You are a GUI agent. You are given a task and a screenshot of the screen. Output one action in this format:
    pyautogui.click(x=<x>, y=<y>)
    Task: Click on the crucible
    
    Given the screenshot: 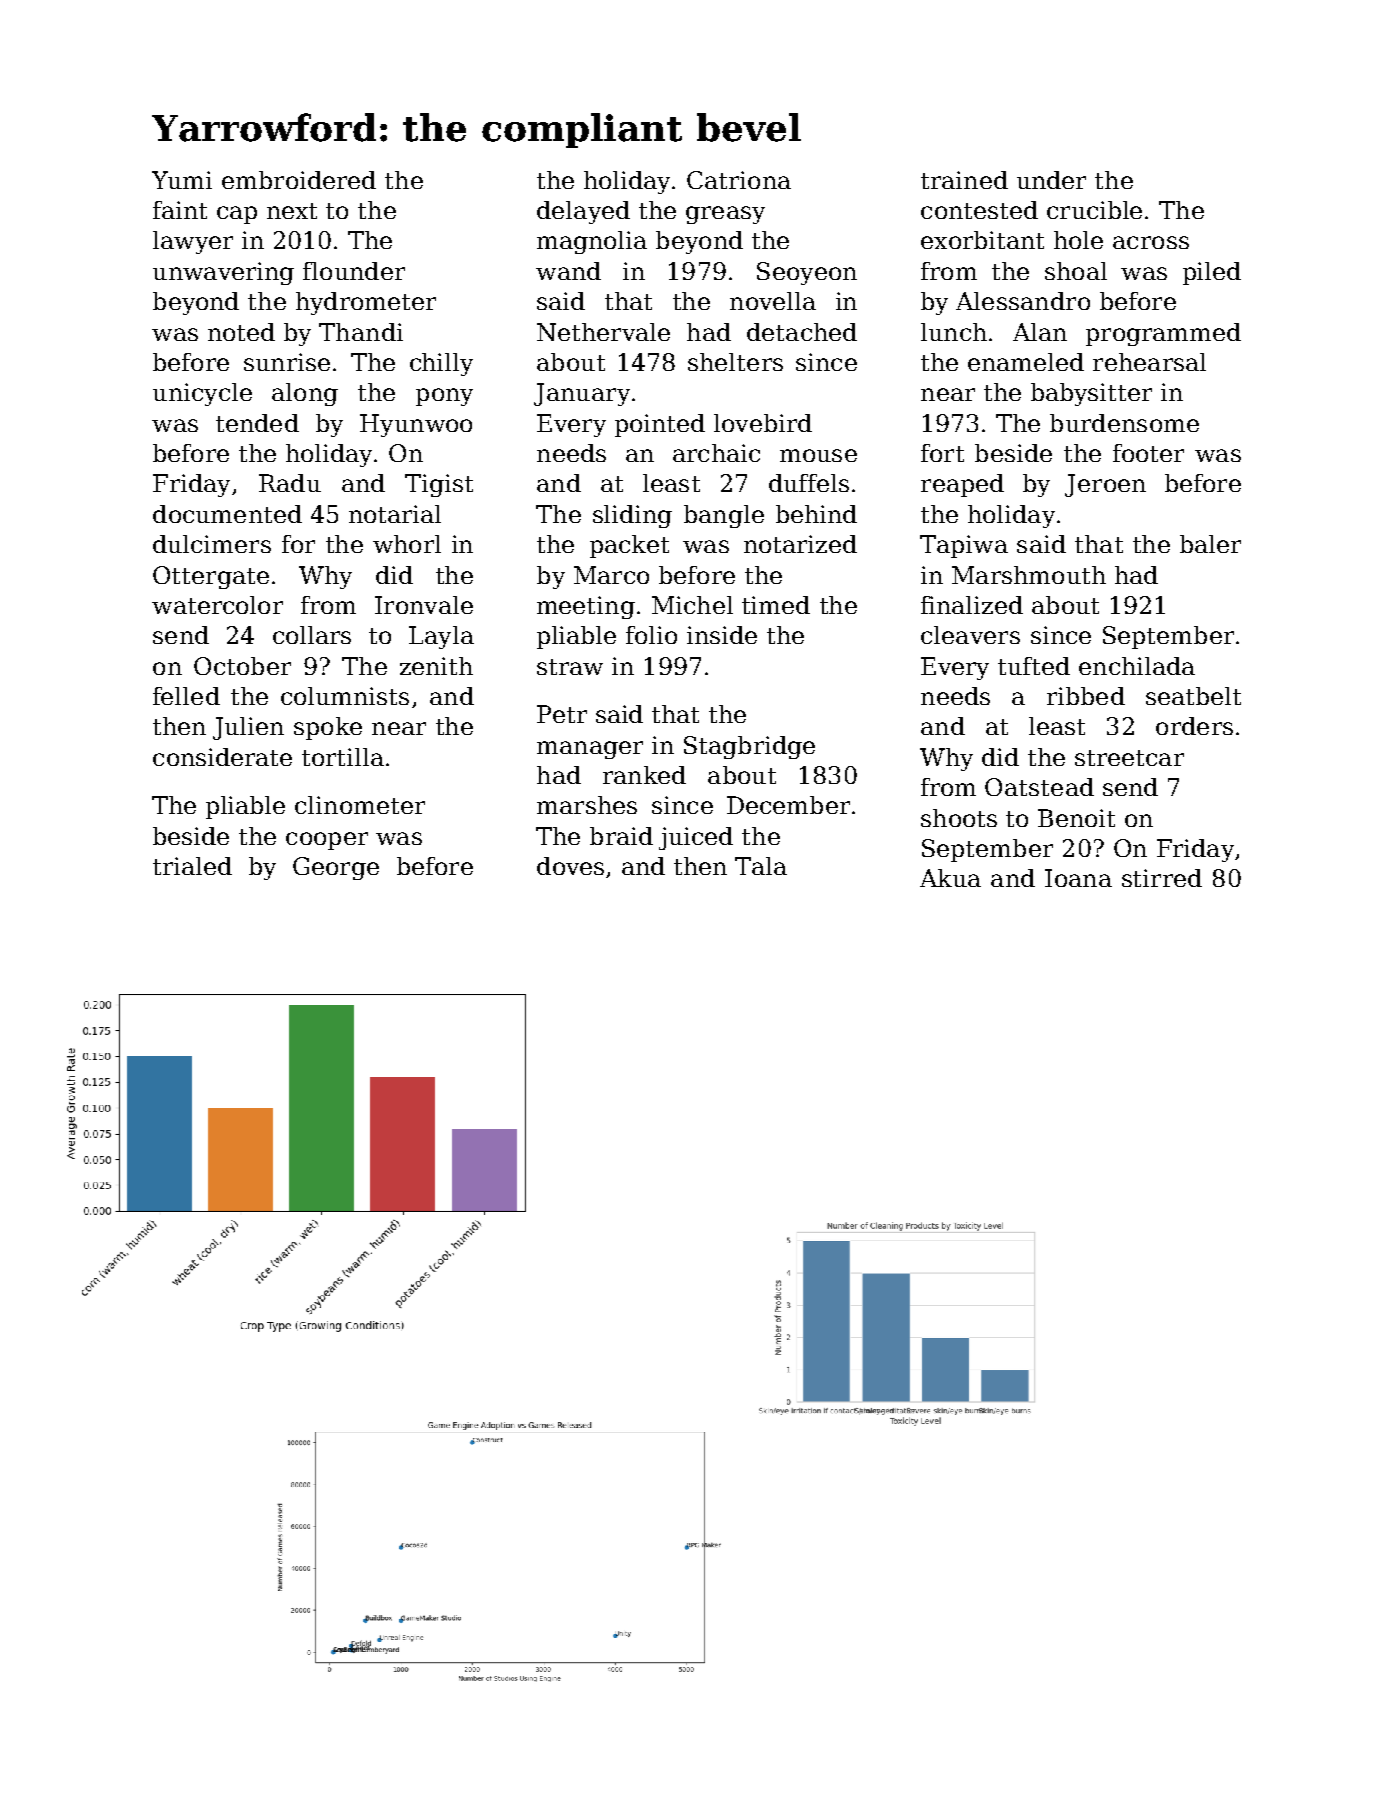 What is the action you would take?
    pyautogui.click(x=1094, y=210)
